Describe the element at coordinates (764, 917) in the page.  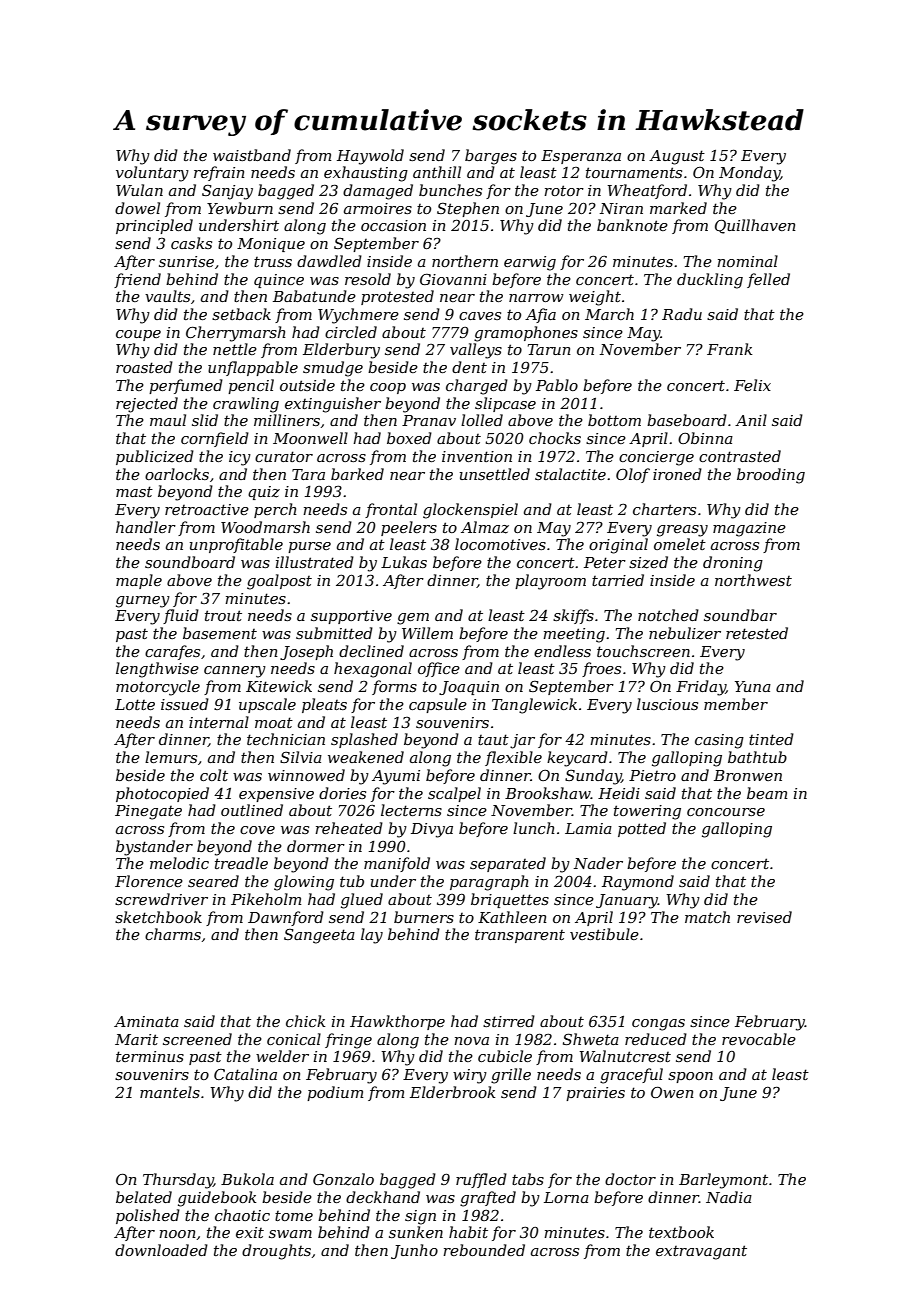
I see `revised` at that location.
